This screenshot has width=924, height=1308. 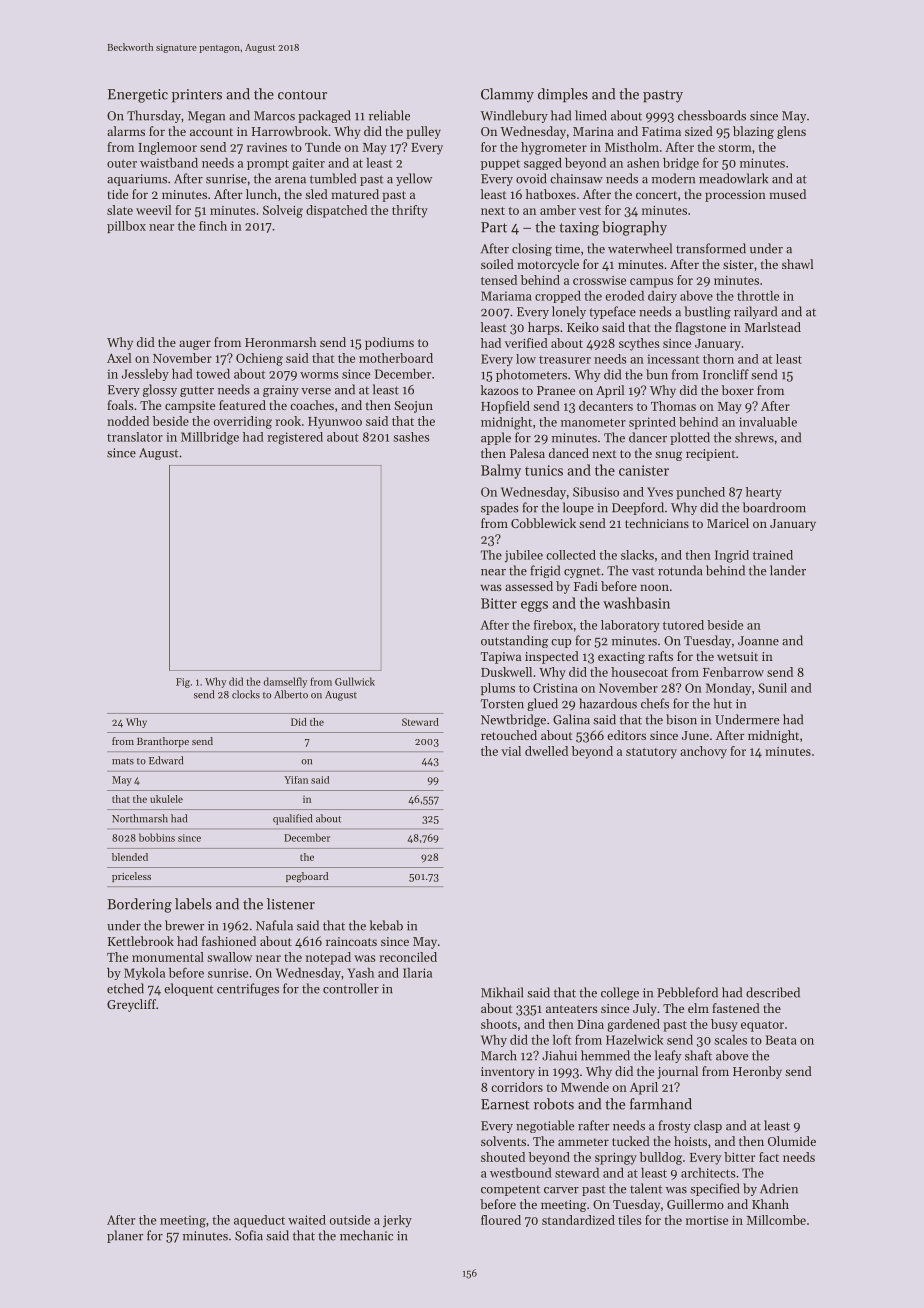 What do you see at coordinates (259, 1221) in the screenshot?
I see `aqueduct` at bounding box center [259, 1221].
